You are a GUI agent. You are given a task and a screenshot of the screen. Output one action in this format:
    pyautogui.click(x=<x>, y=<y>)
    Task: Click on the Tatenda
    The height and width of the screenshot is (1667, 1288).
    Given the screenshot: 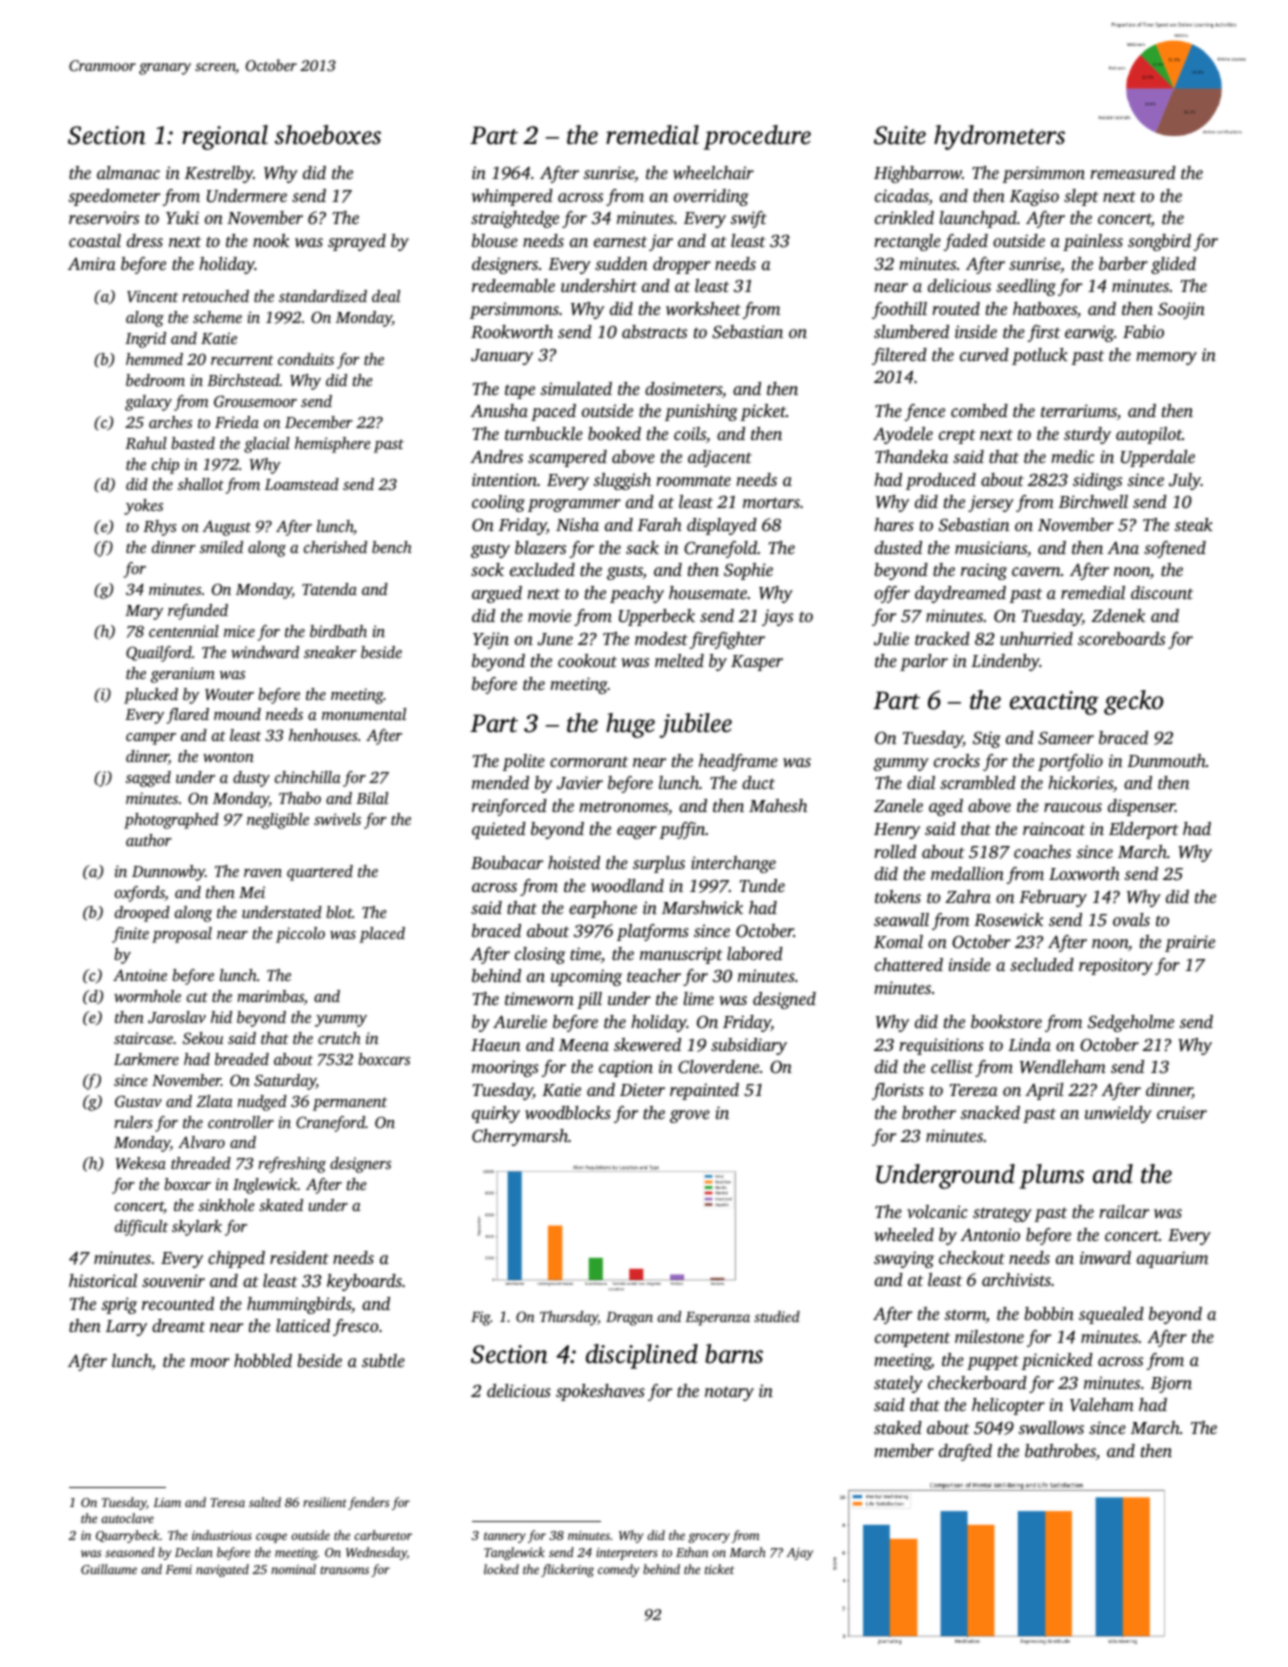 What is the action you would take?
    pyautogui.click(x=329, y=589)
